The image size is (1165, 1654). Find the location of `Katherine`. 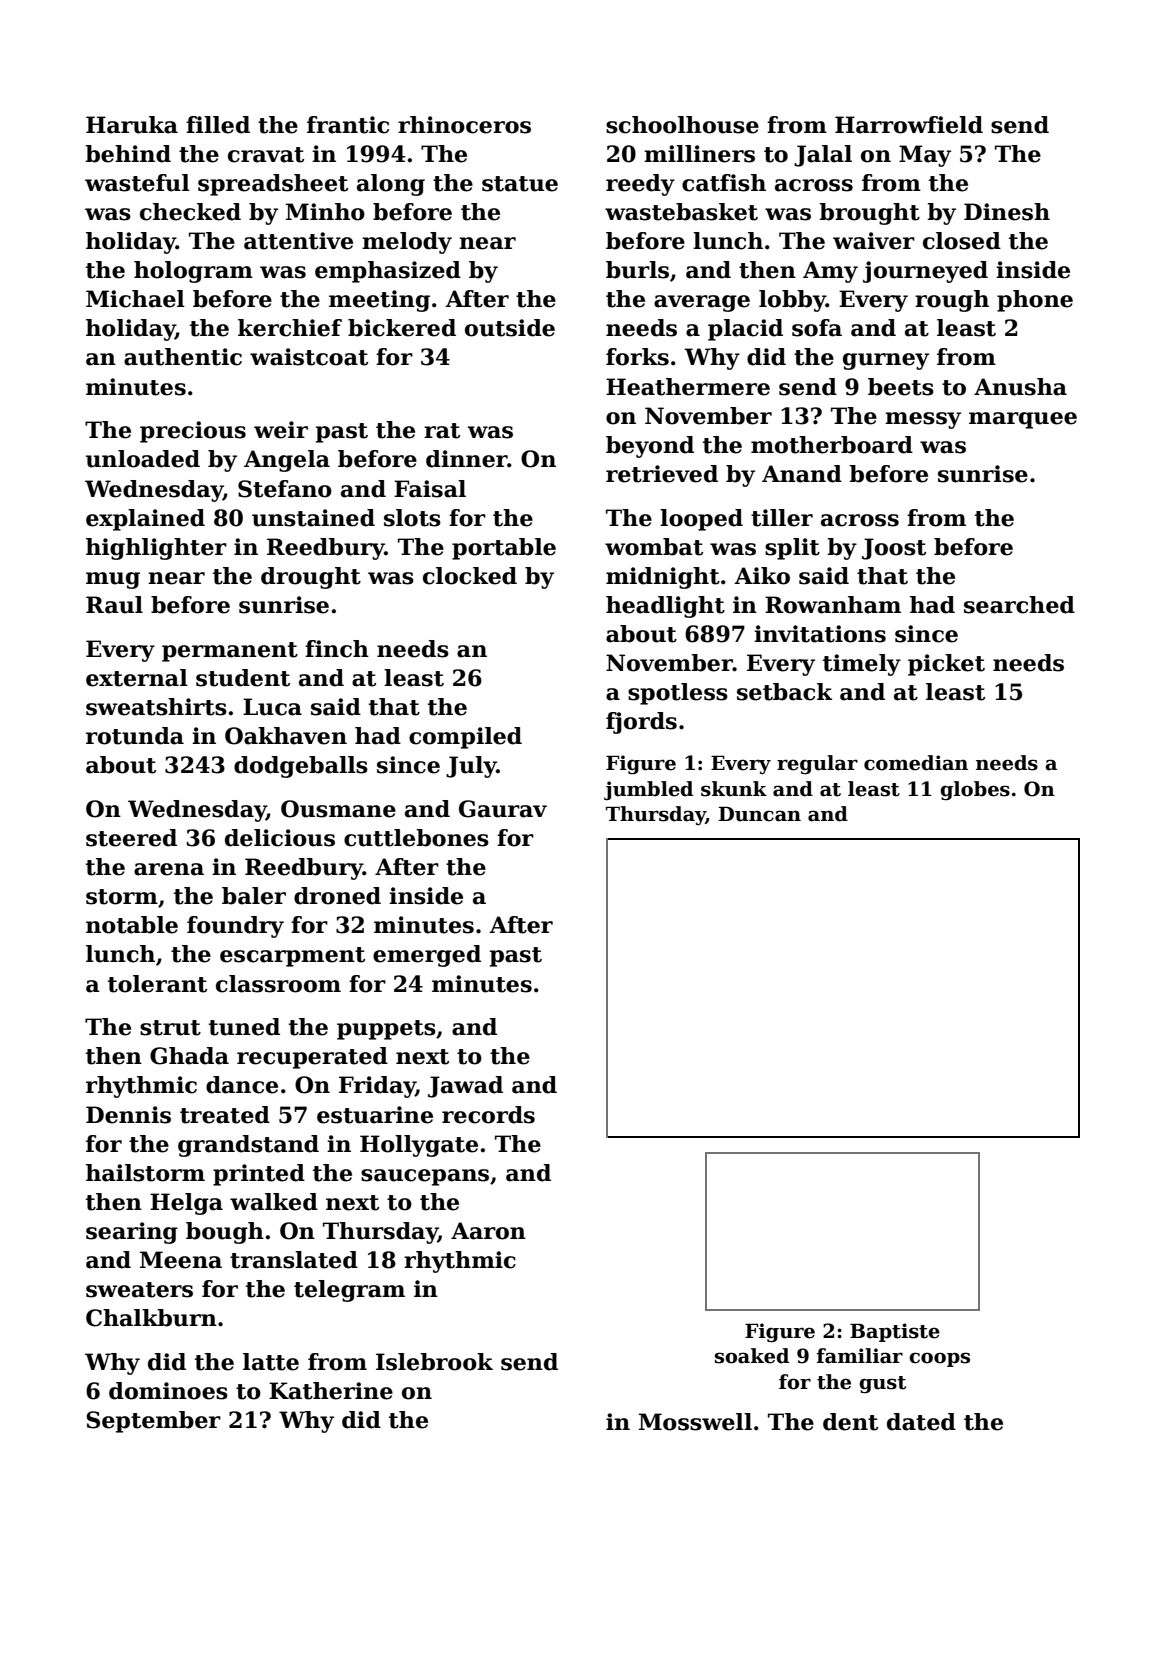

Katherine is located at coordinates (331, 1391).
